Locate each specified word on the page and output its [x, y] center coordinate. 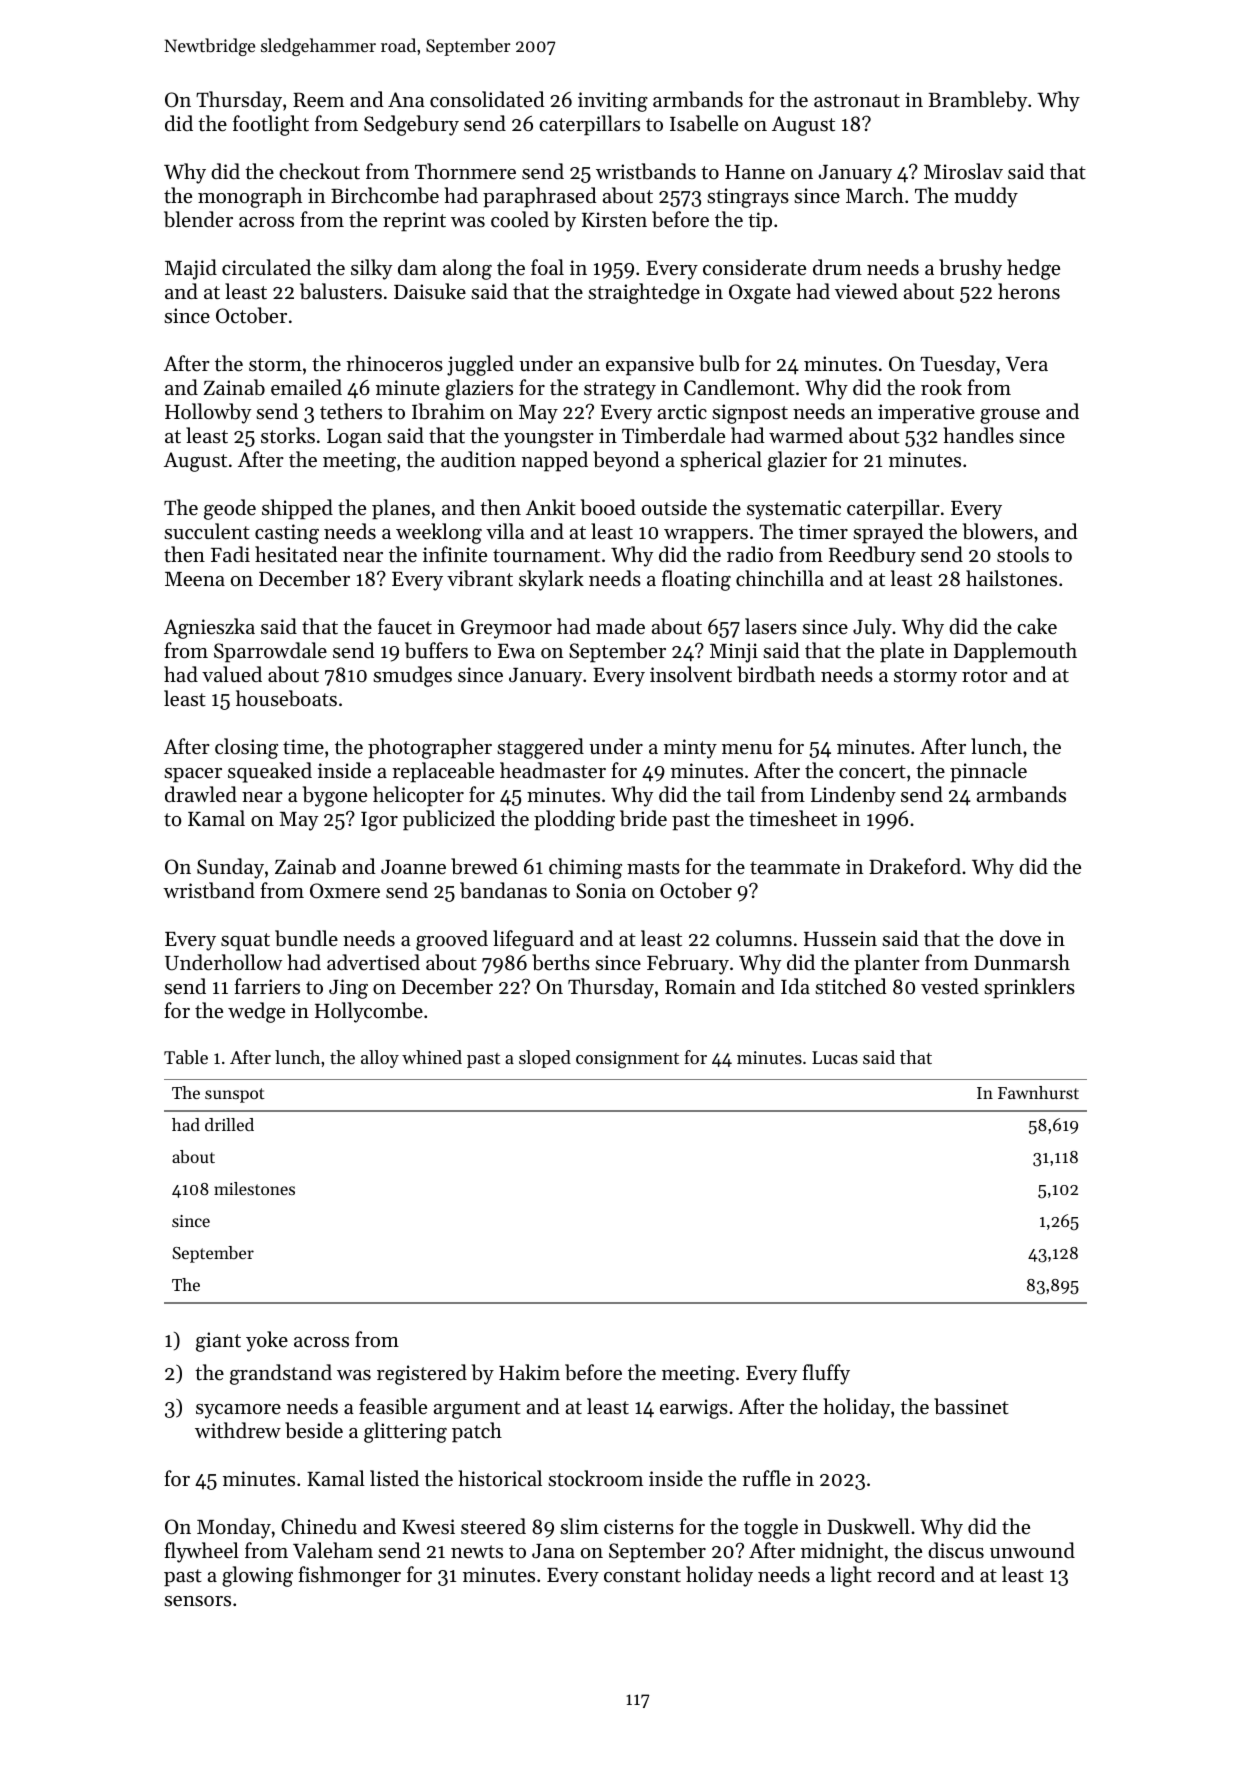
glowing [257, 1576]
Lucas [835, 1057]
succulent [207, 531]
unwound [1032, 1550]
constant [642, 1576]
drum [837, 267]
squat [245, 942]
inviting [613, 102]
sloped [545, 1059]
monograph [250, 197]
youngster [549, 439]
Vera [1027, 364]
